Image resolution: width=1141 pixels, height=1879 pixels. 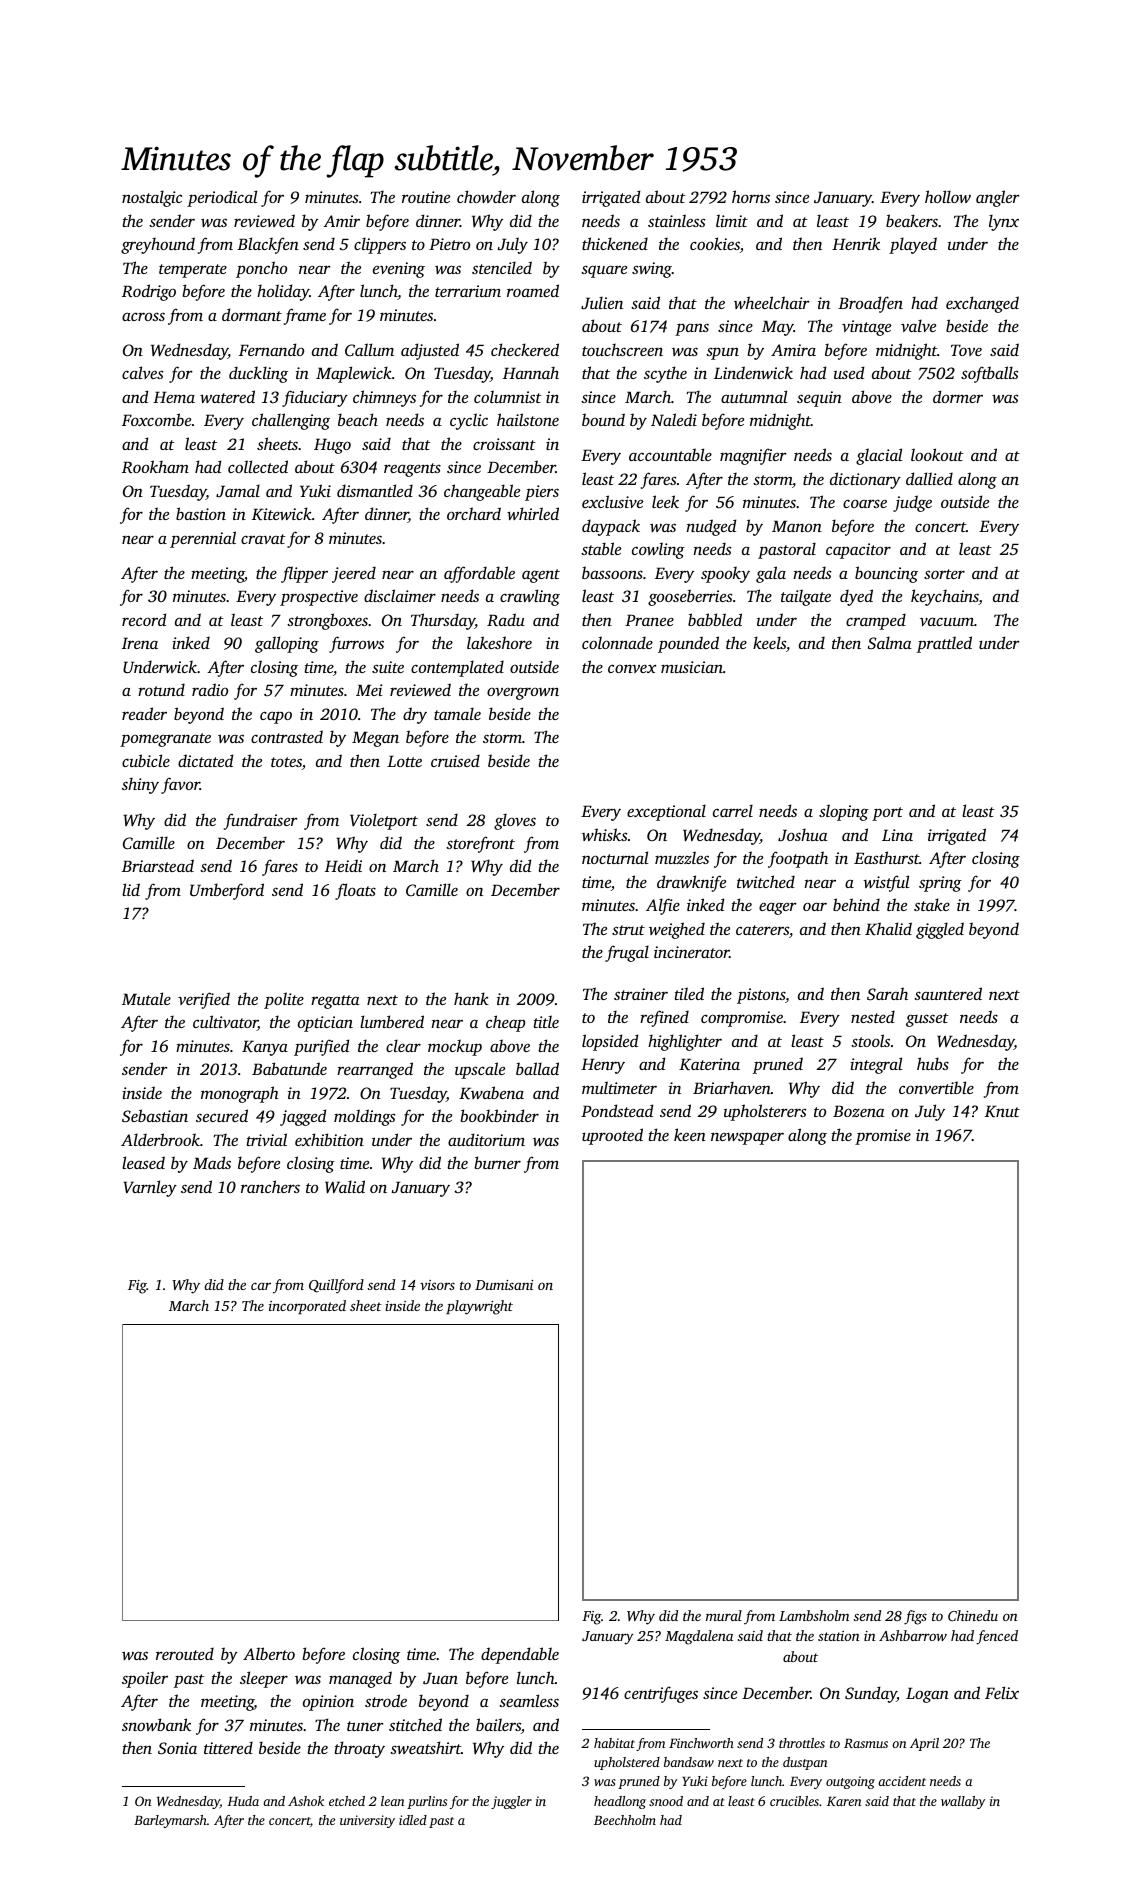 What do you see at coordinates (212, 1162) in the image?
I see `Mads` at bounding box center [212, 1162].
